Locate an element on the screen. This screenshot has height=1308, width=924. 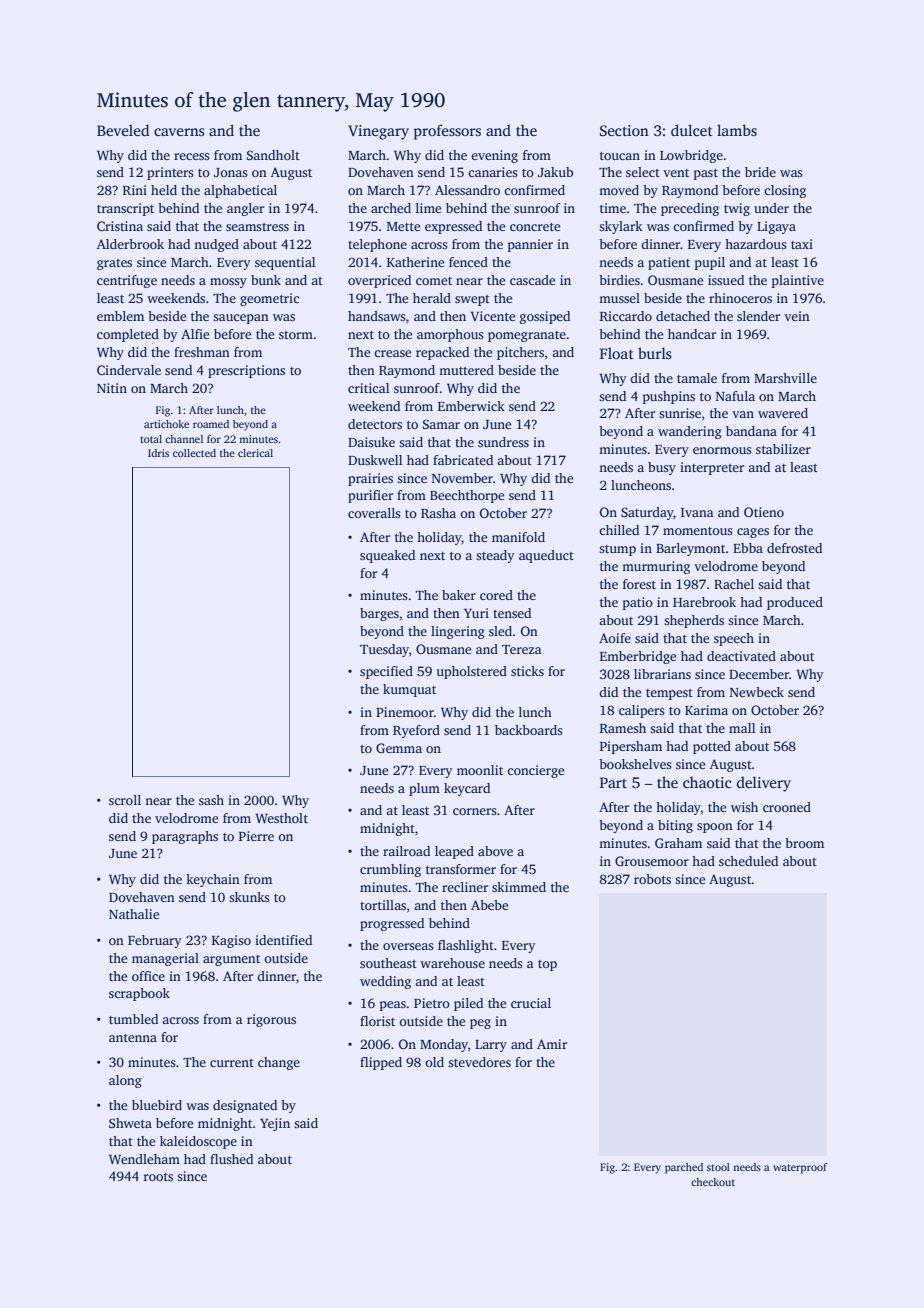
broom is located at coordinates (804, 843).
